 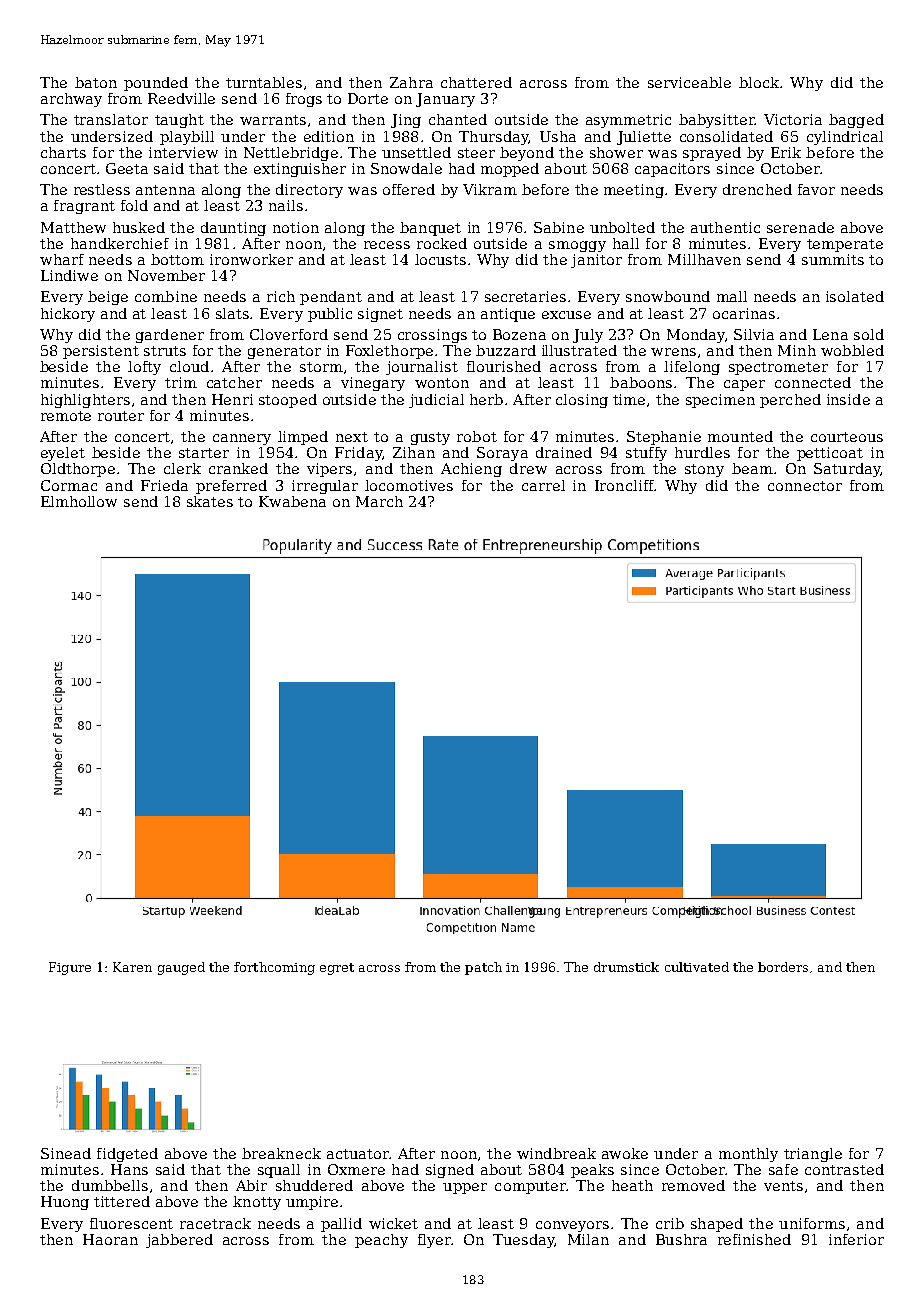 I want to click on Figure, so click(x=70, y=968).
